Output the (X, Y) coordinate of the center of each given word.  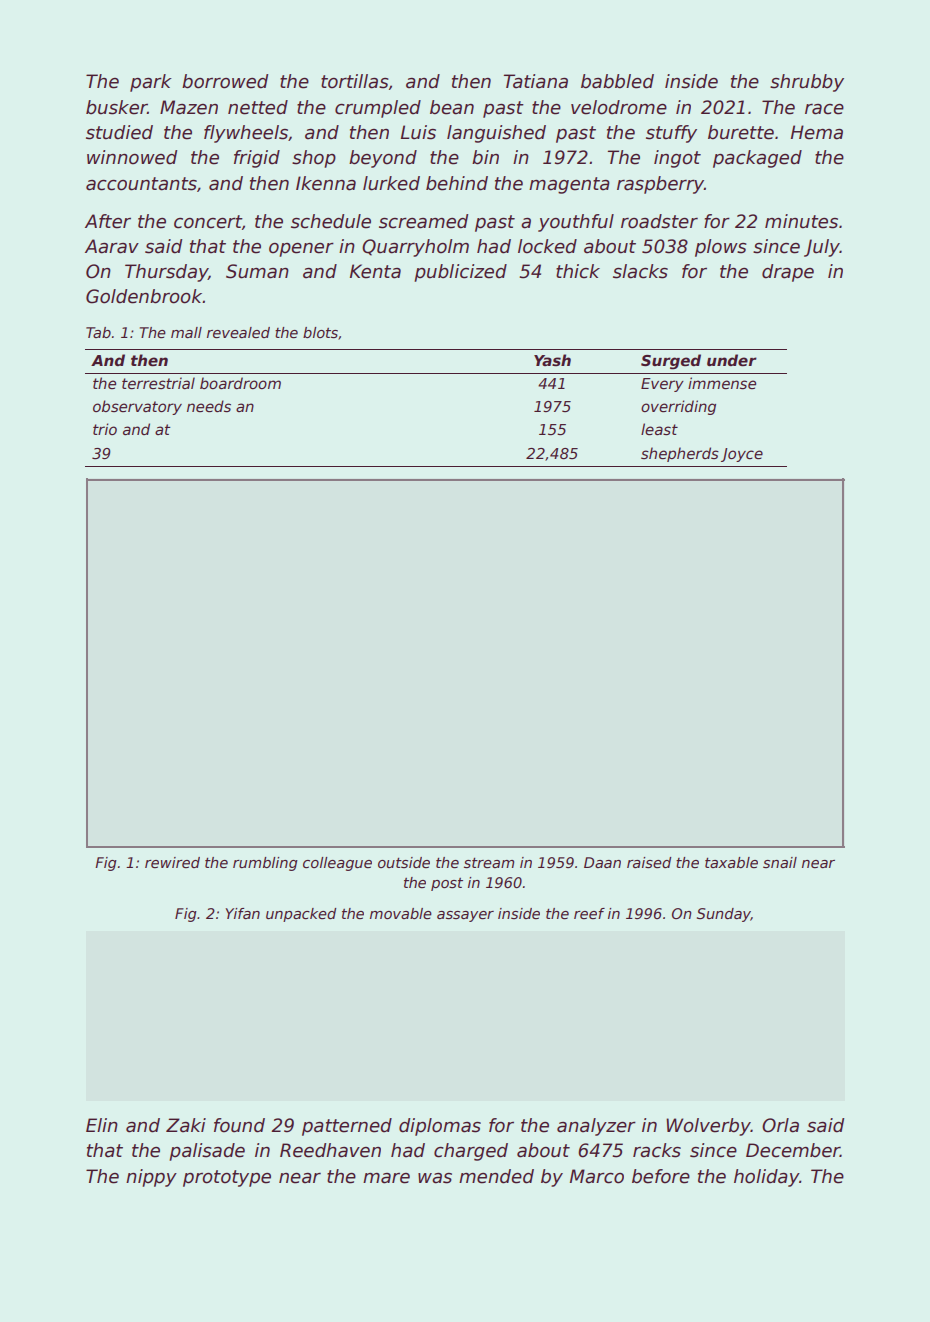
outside (404, 862)
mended (496, 1176)
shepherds (680, 454)
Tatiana (536, 81)
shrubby (807, 83)
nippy (151, 1178)
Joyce (742, 455)
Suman (257, 271)
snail (780, 862)
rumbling (265, 864)
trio (105, 429)
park (151, 83)
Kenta (375, 271)
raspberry (660, 185)
